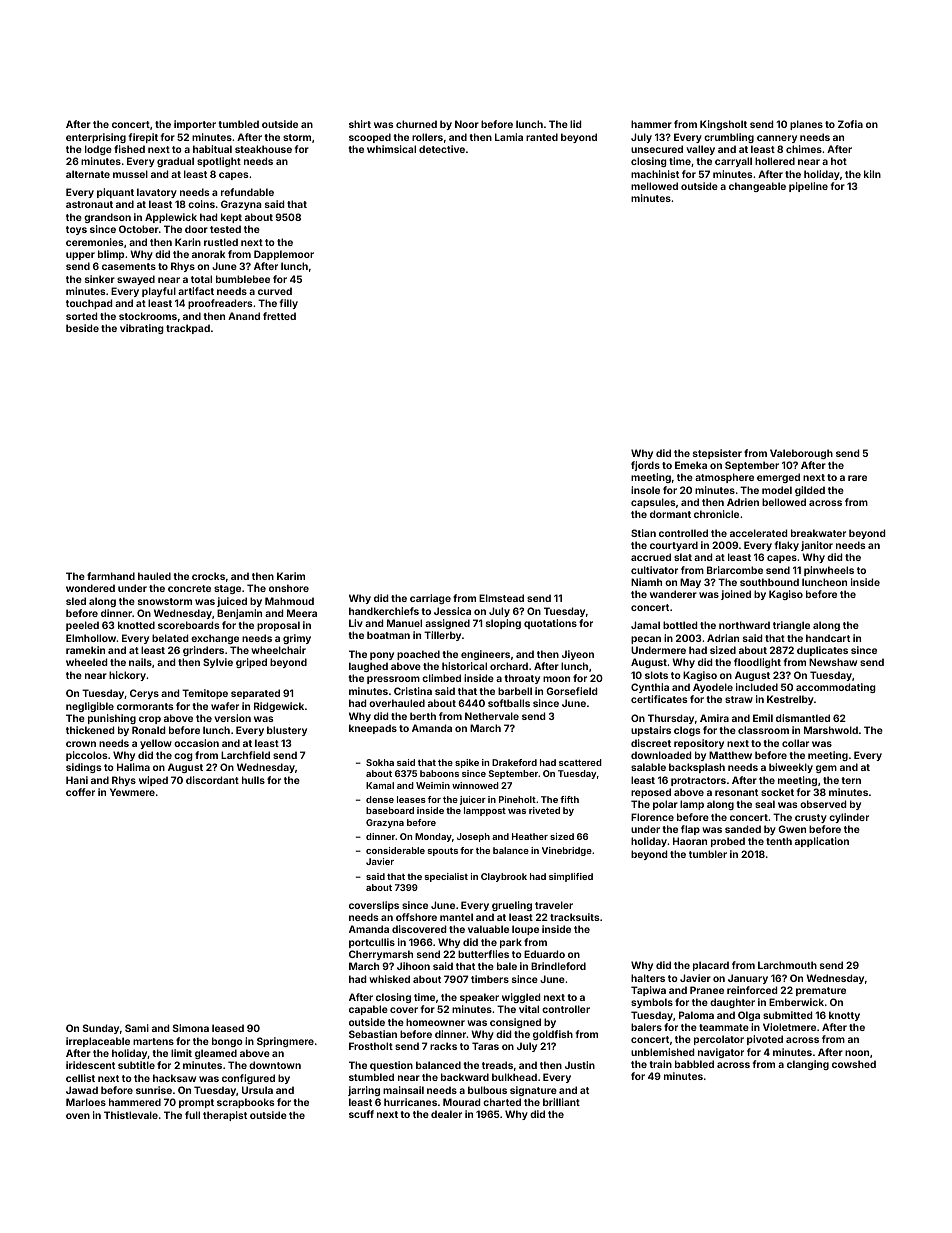  I want to click on portcullis, so click(372, 943).
